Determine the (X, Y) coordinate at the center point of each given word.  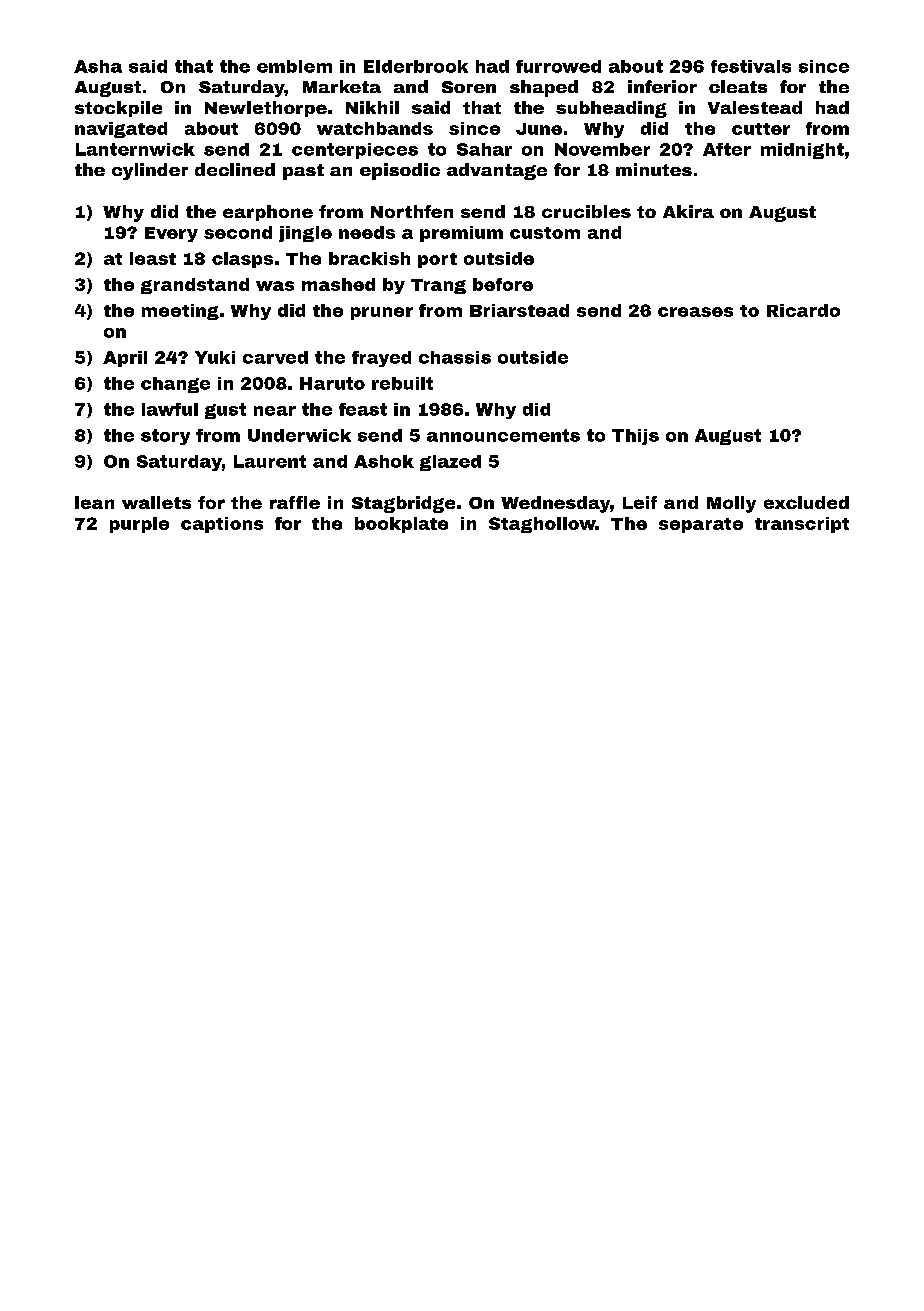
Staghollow (542, 525)
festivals (751, 66)
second (238, 232)
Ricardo (803, 310)
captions (222, 525)
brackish (369, 258)
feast (363, 409)
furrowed (558, 66)
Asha (98, 66)
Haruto (332, 383)
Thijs (635, 437)
